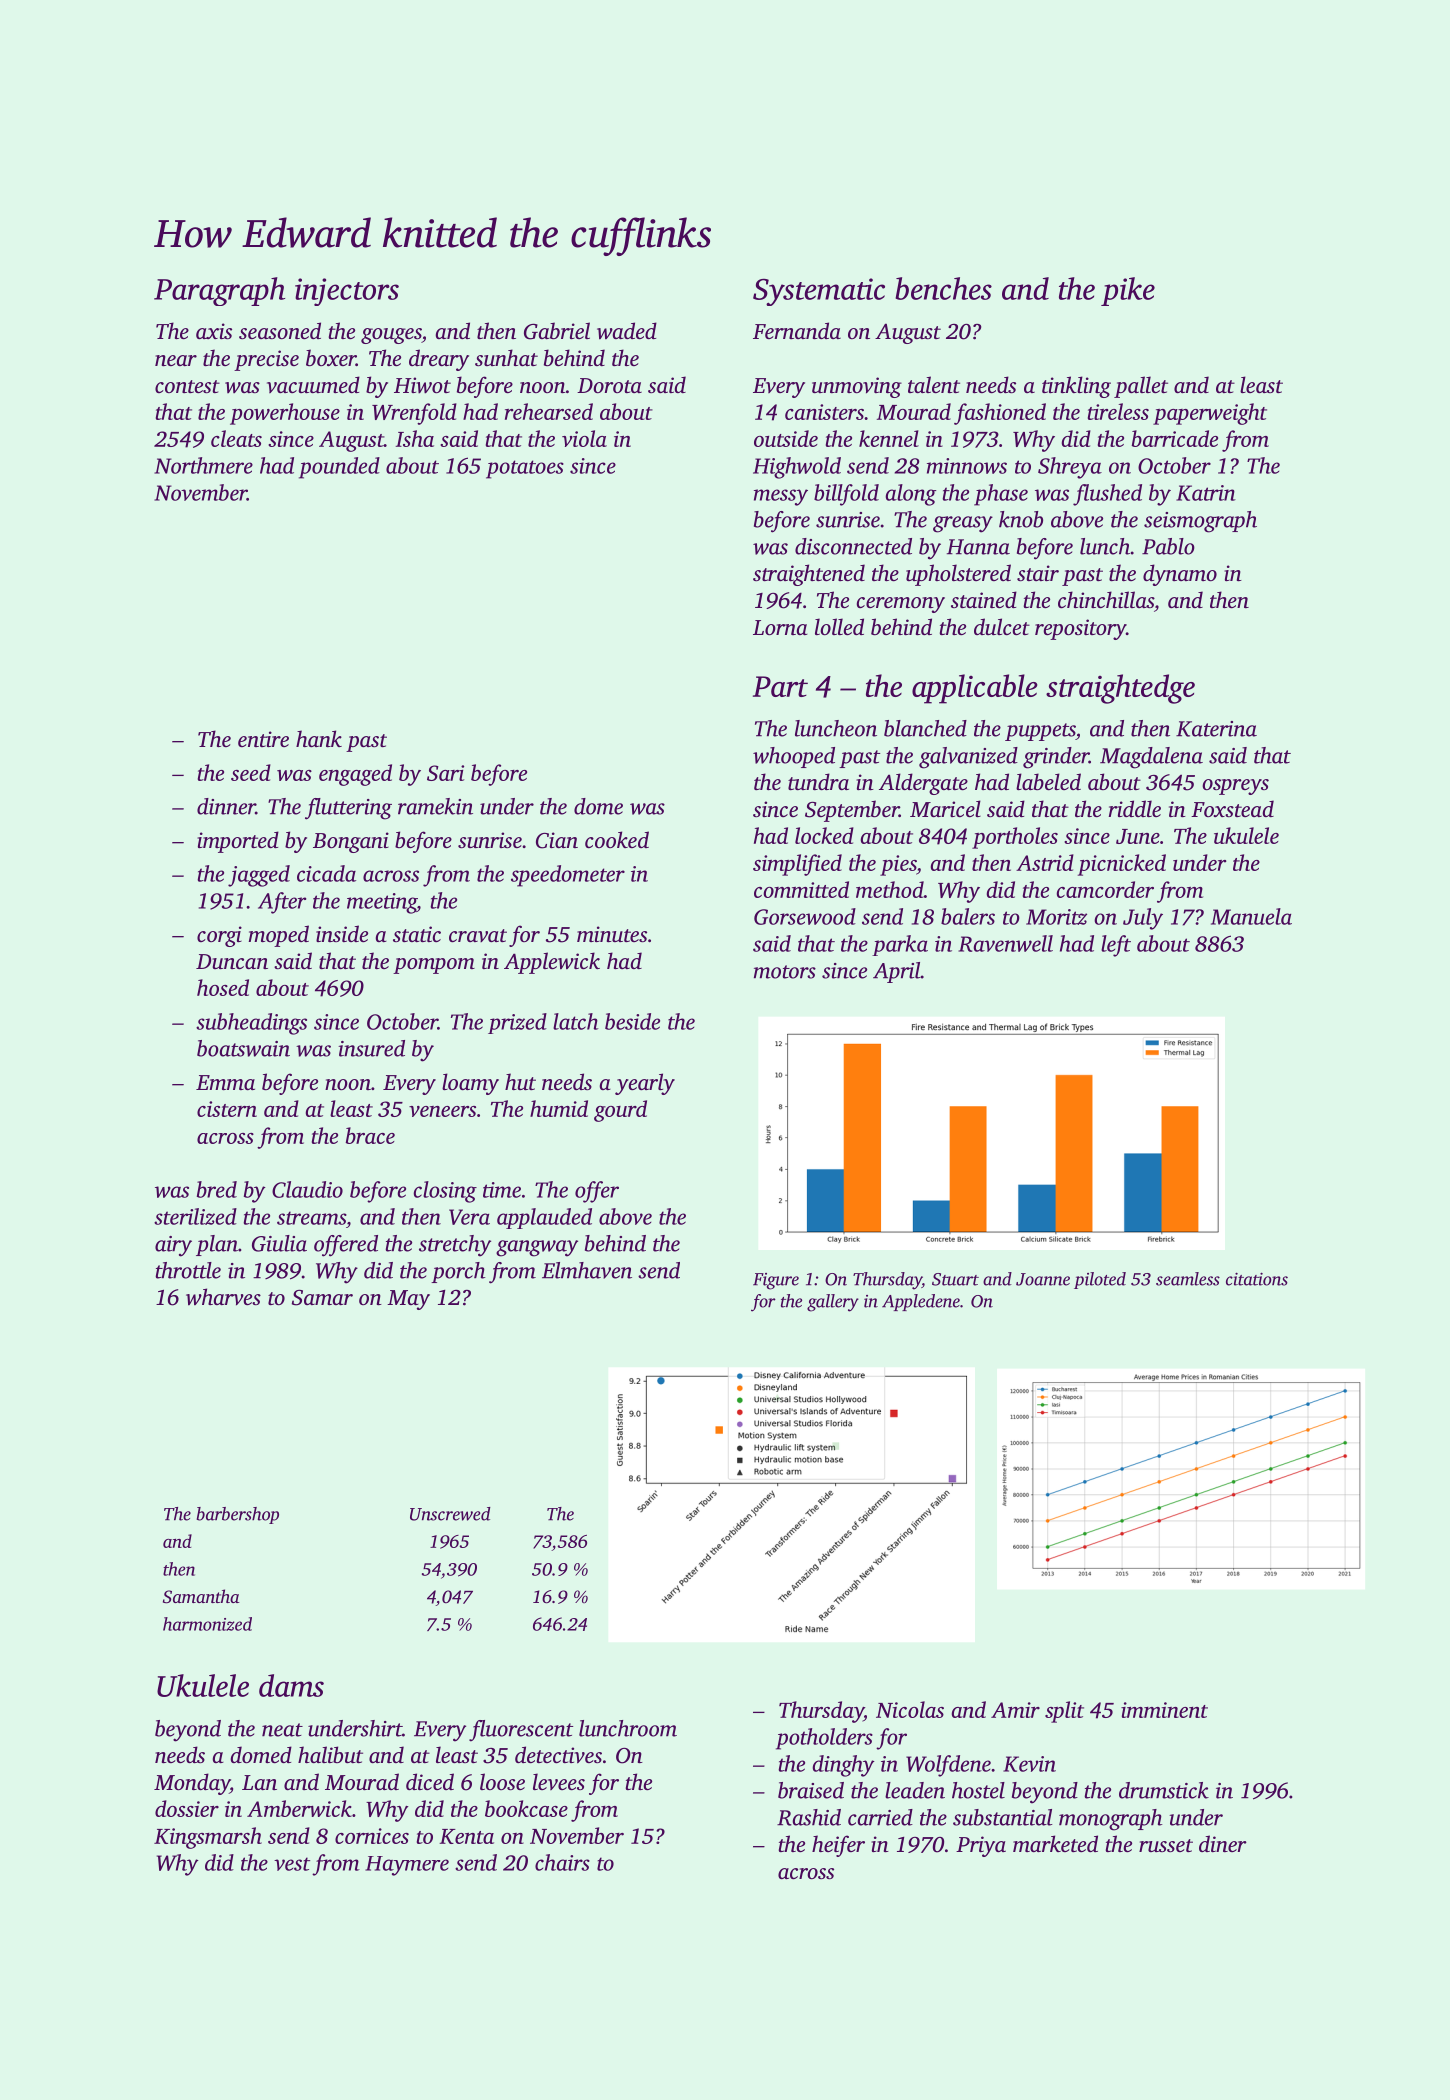 This screenshot has height=2100, width=1450. I want to click on marketed, so click(1055, 1843).
